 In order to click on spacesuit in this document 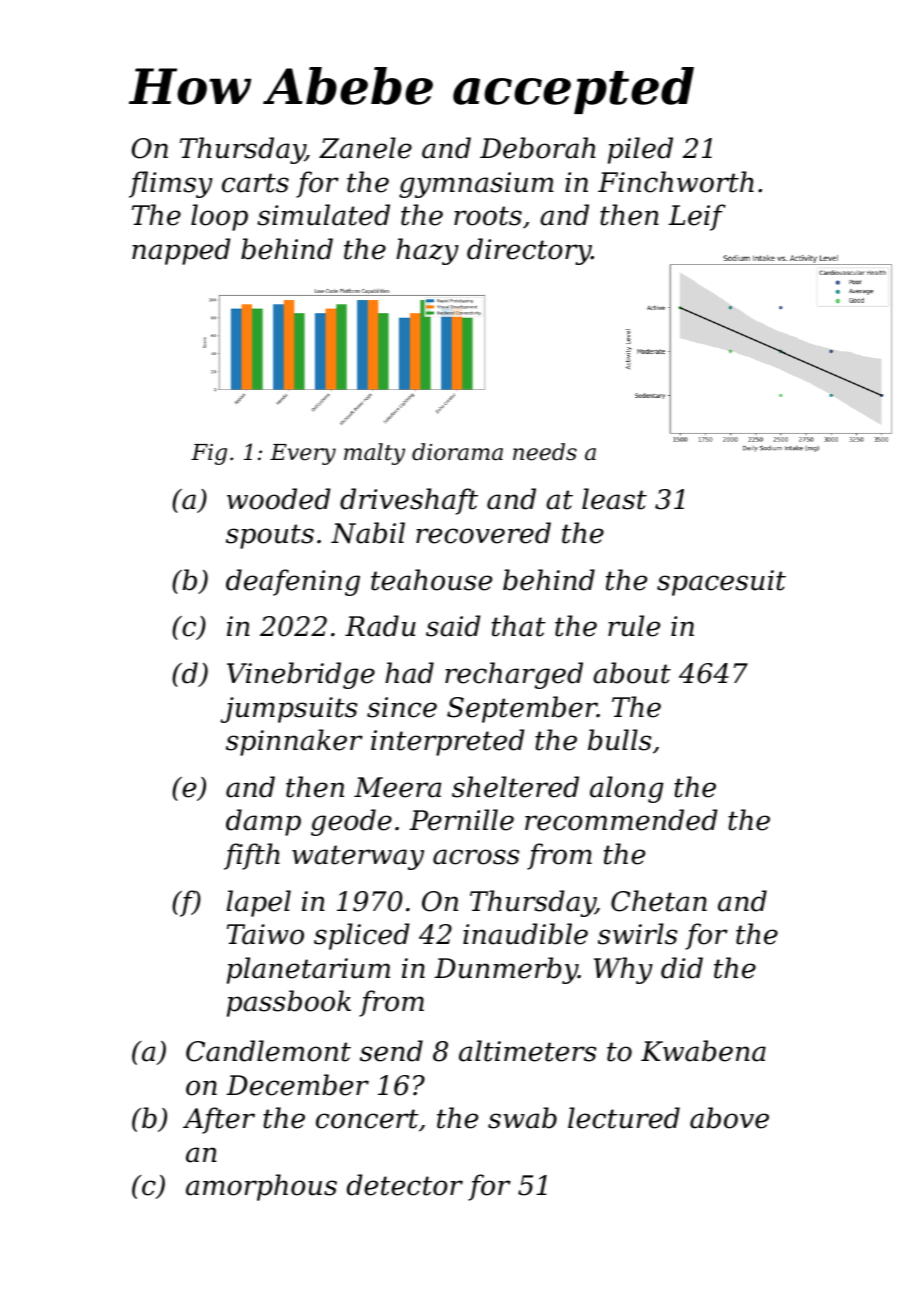, I will do `click(721, 583)`.
